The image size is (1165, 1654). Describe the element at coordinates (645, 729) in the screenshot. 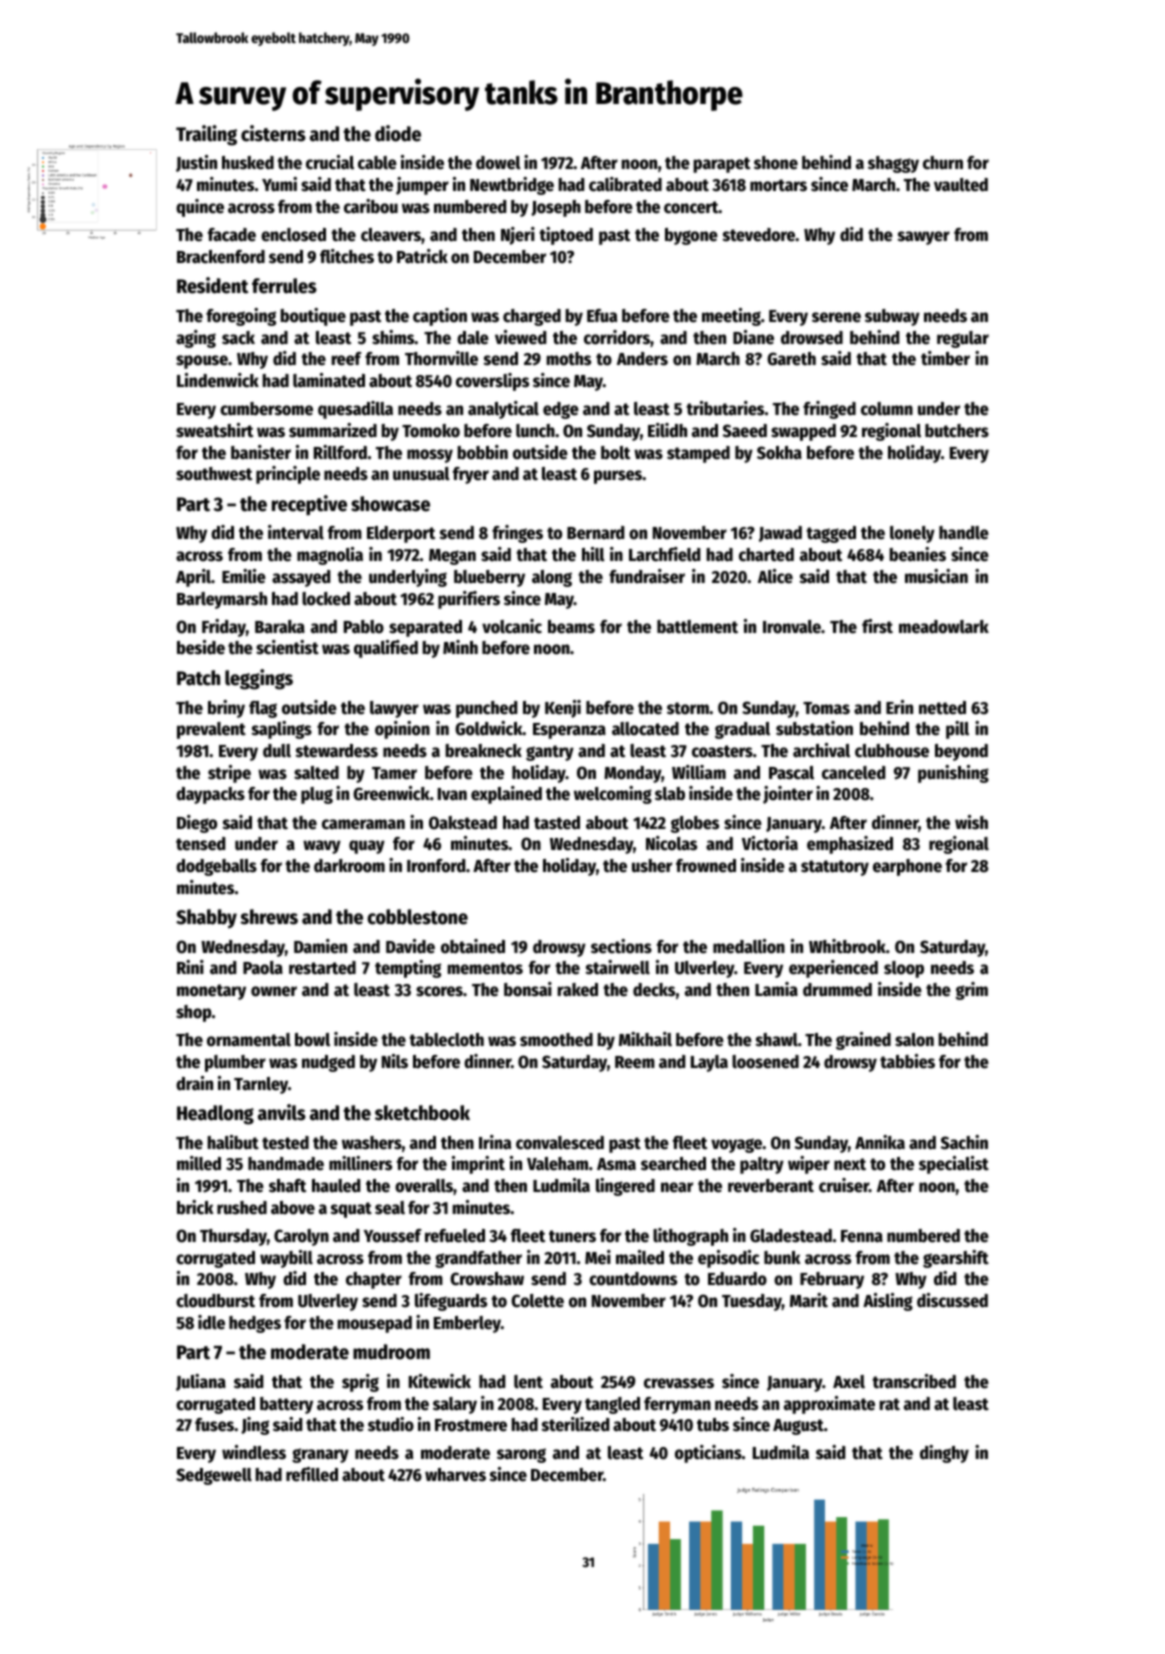

I see `allocated` at that location.
